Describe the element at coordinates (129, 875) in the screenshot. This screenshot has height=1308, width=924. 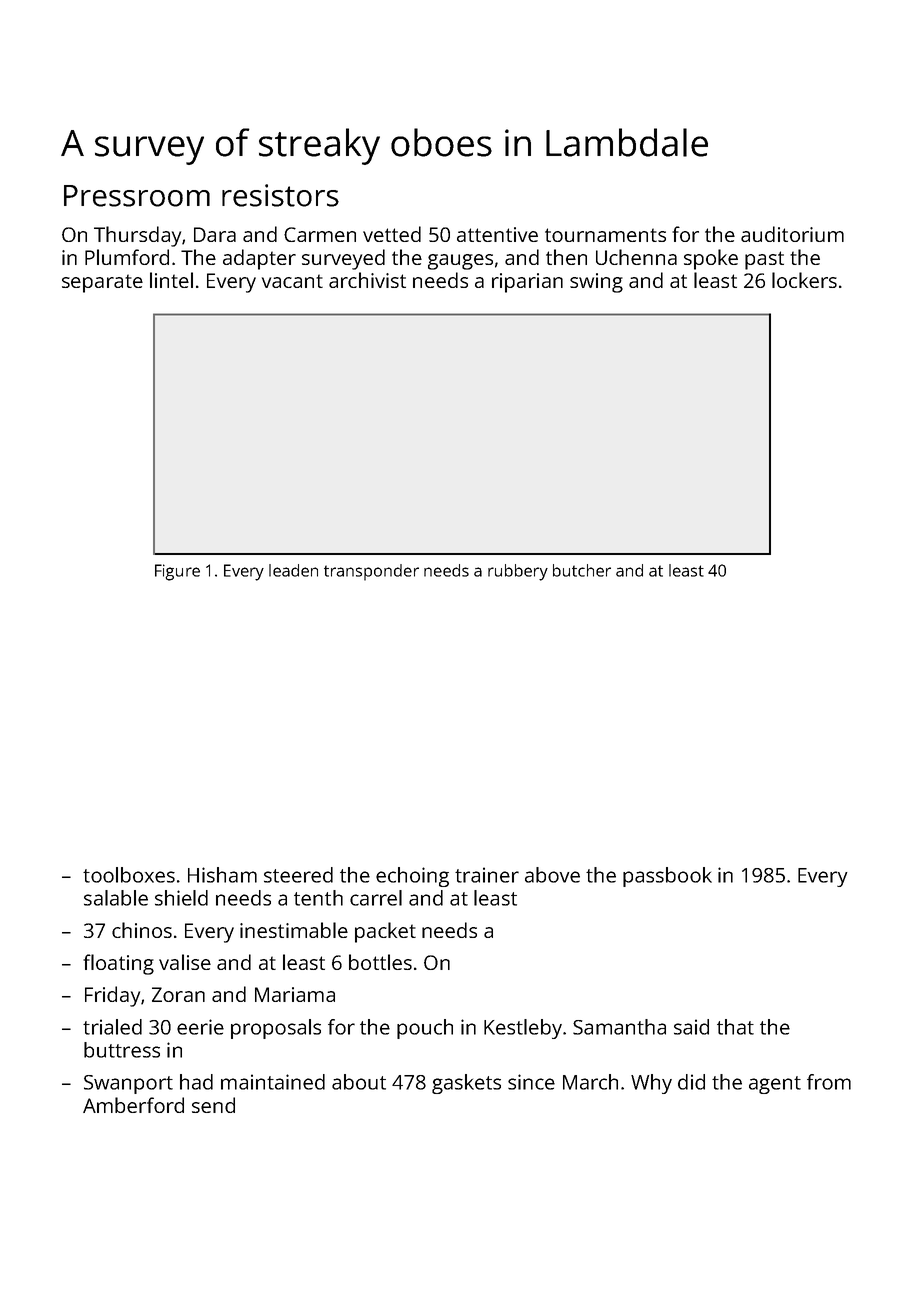
I see `toolboxes` at that location.
